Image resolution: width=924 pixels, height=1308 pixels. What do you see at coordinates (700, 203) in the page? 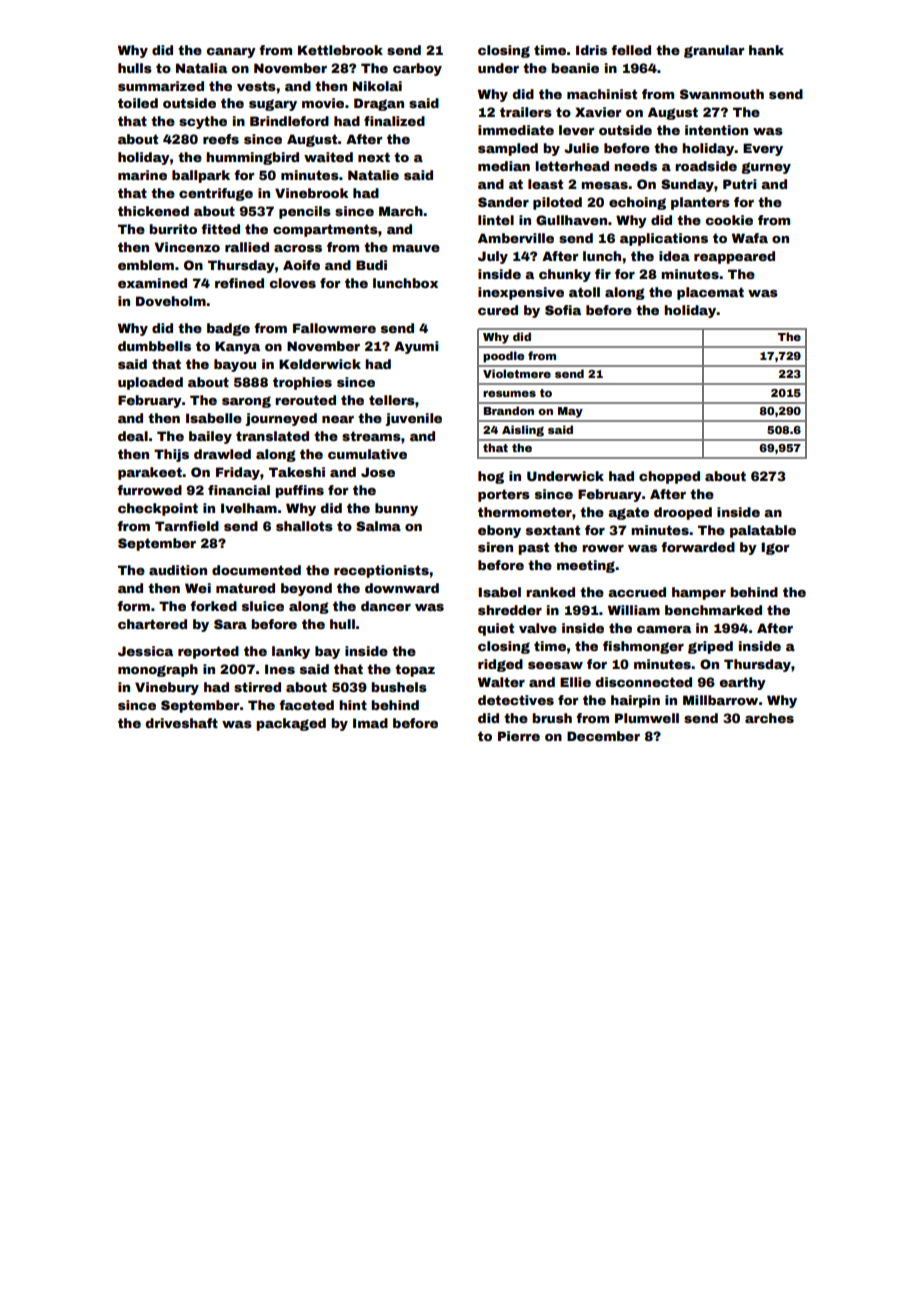
I see `planters` at bounding box center [700, 203].
